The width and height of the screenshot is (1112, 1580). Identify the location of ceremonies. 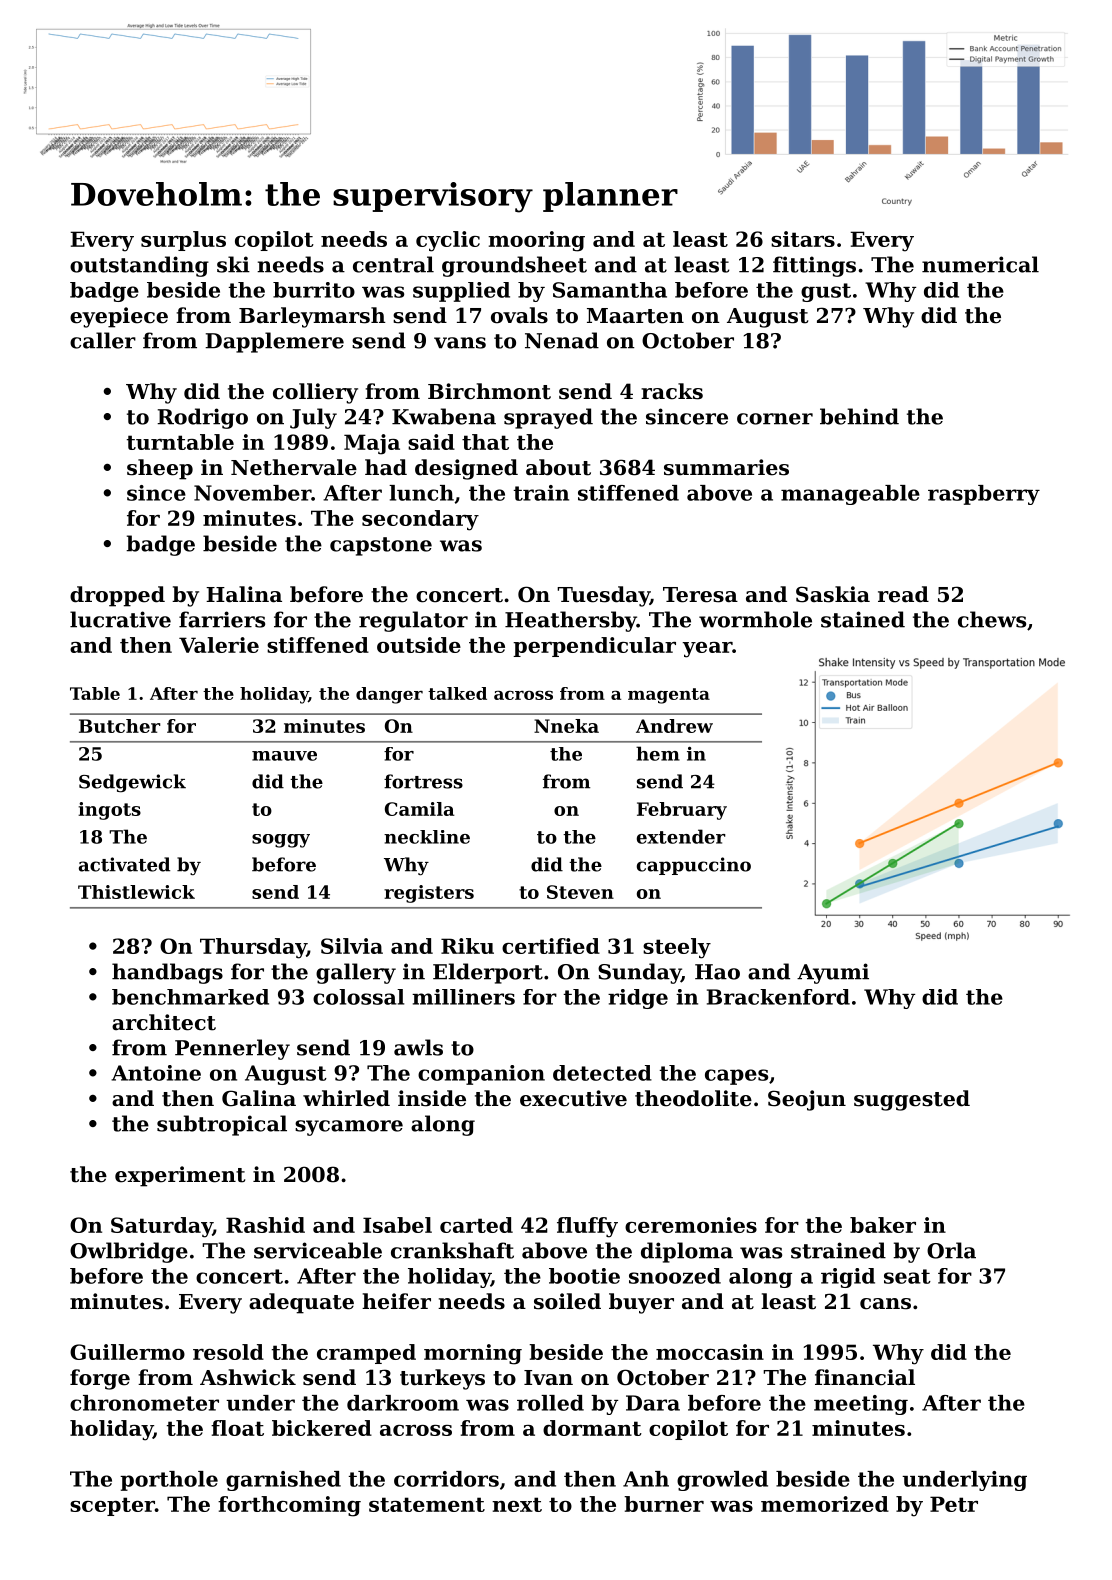
(691, 1225).
